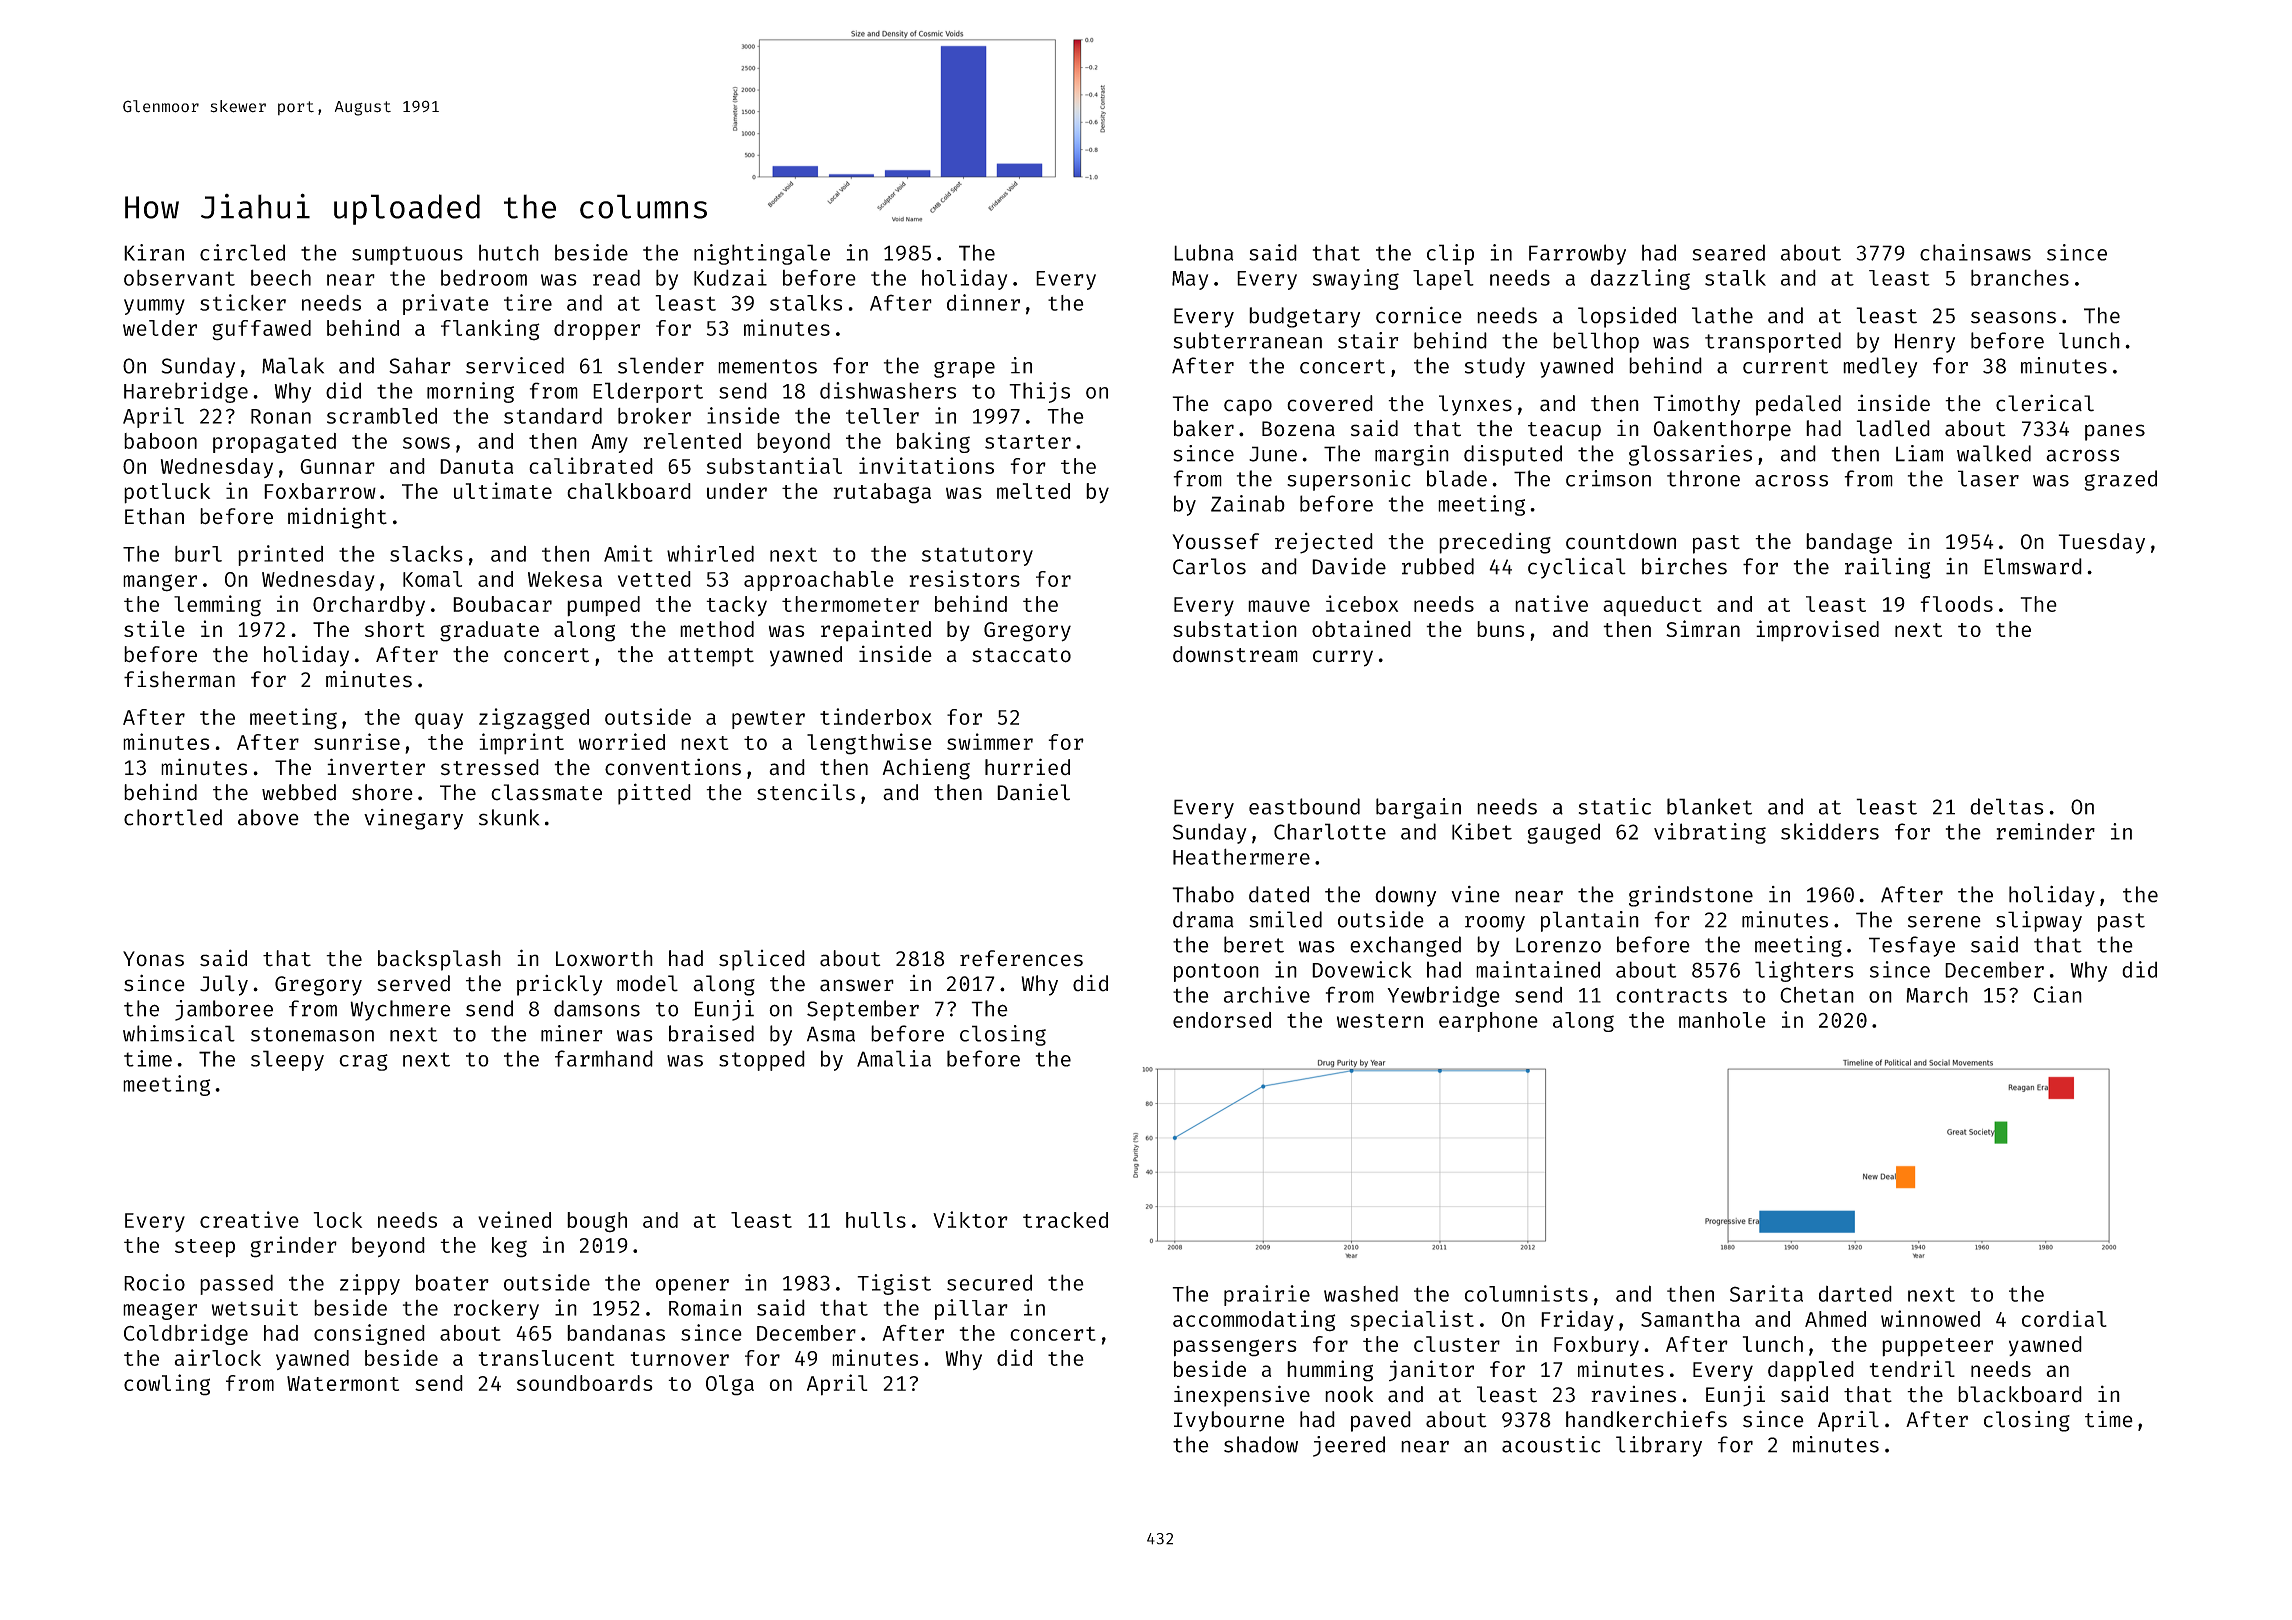 Image resolution: width=2292 pixels, height=1620 pixels. Describe the element at coordinates (490, 767) in the screenshot. I see `stressed` at that location.
